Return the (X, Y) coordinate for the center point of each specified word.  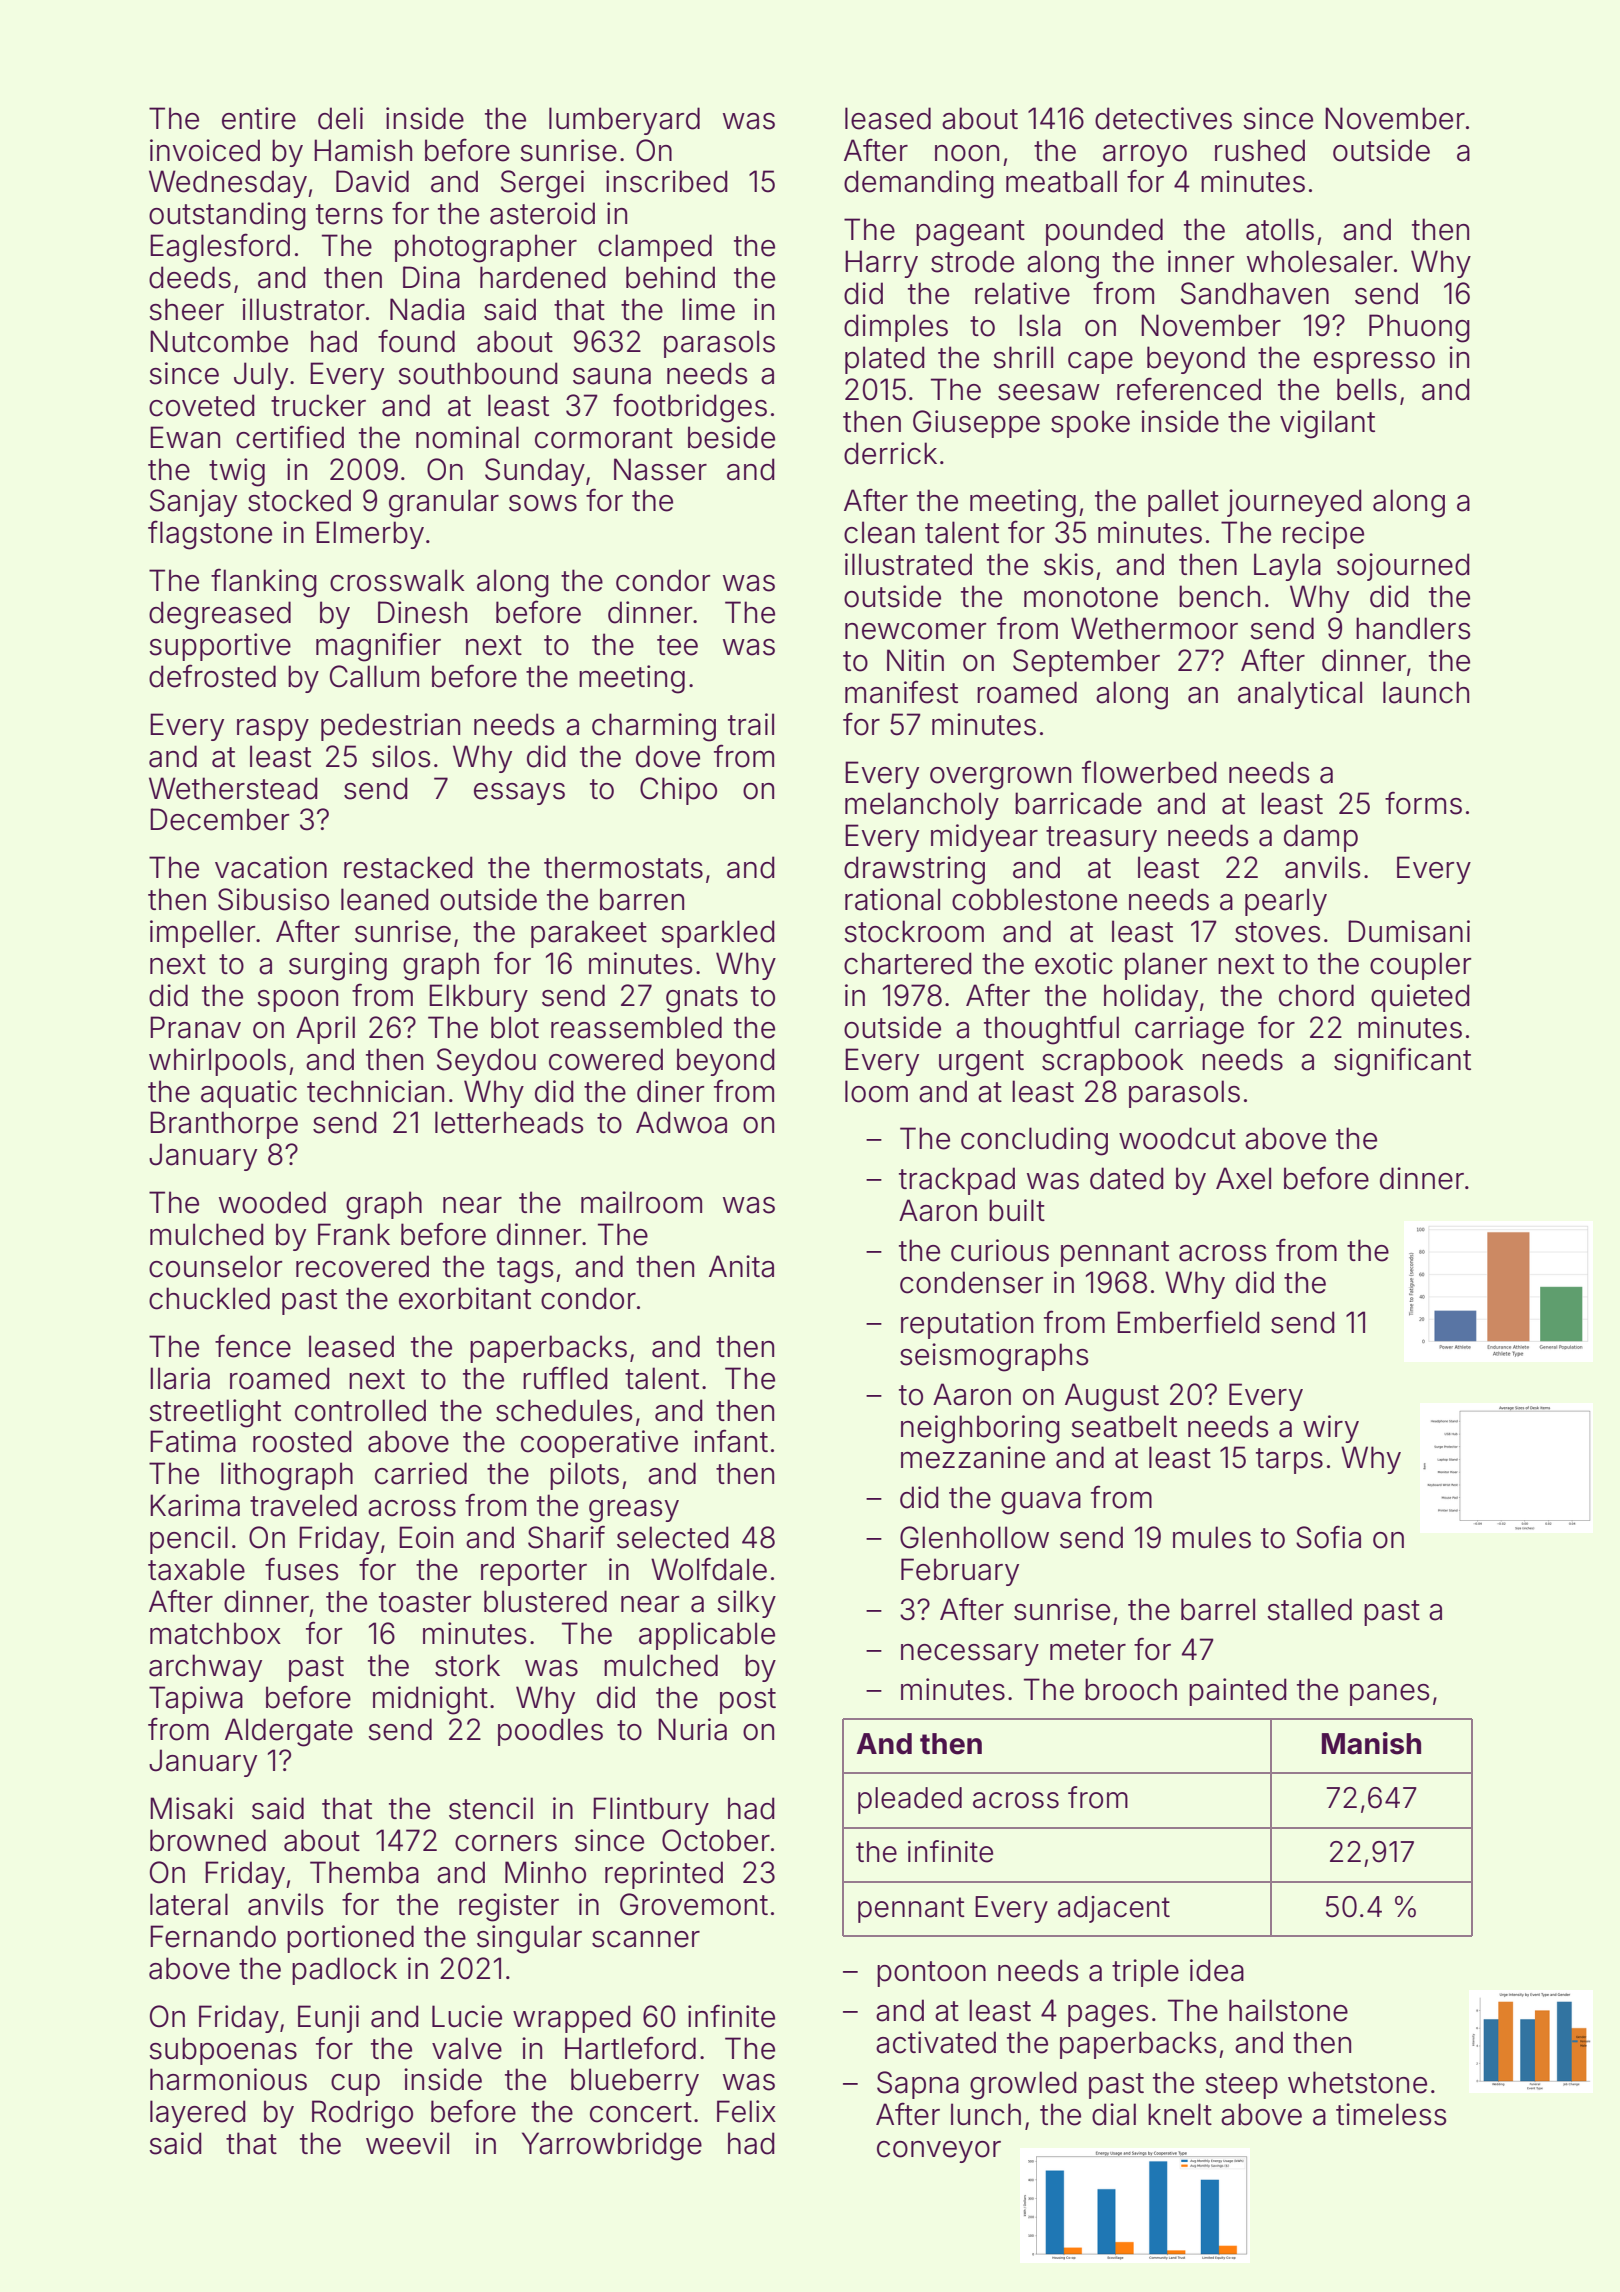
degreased (220, 615)
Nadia (427, 309)
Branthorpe (224, 1125)
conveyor (939, 2152)
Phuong (1419, 328)
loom (876, 1091)
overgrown (1000, 778)
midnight (430, 1700)
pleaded (910, 1800)
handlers (1413, 628)
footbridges (690, 408)
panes (1390, 1695)
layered (198, 2114)
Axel (1243, 1178)
